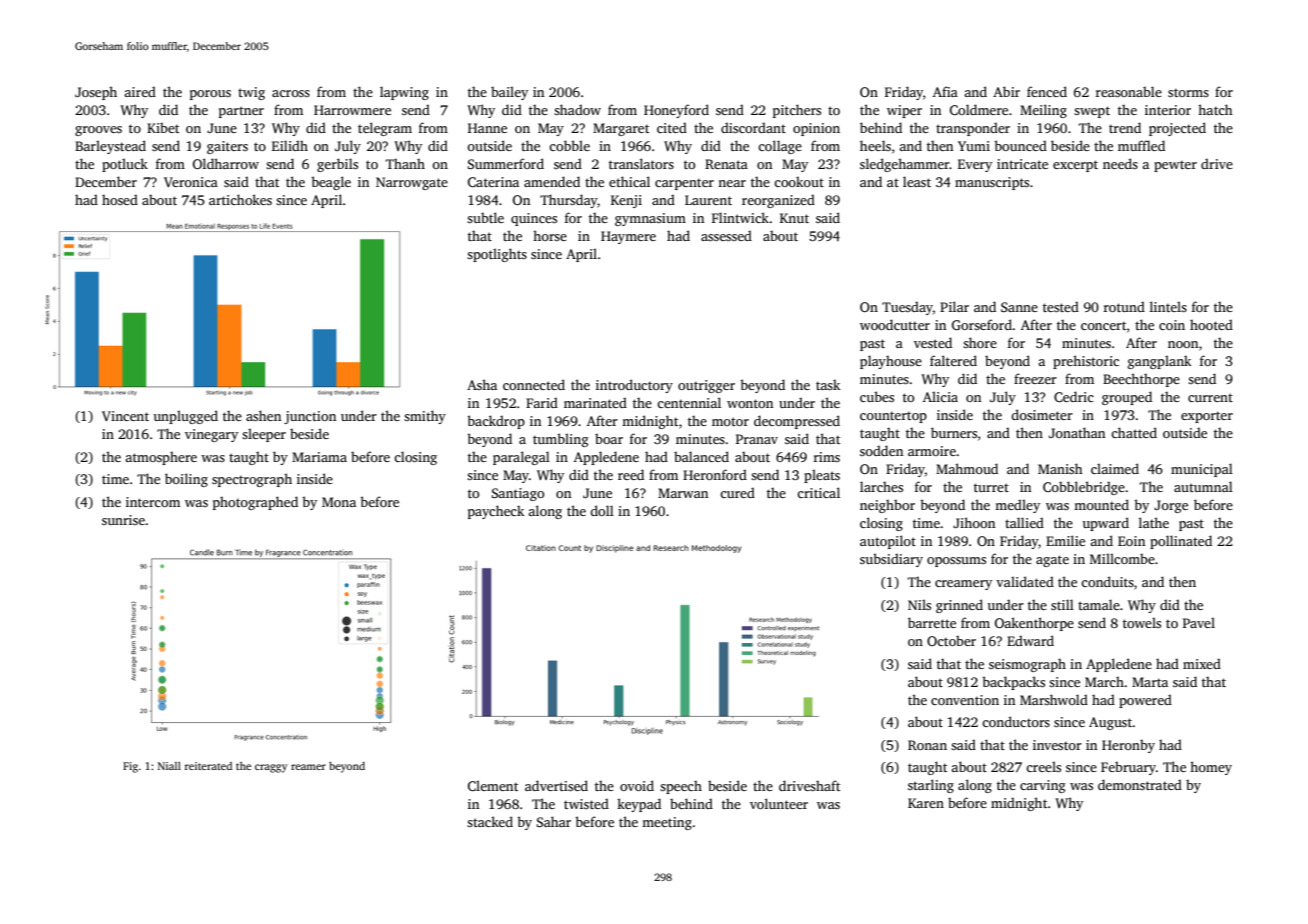 This page has width=1308, height=924. I want to click on Mahmoud, so click(967, 468).
